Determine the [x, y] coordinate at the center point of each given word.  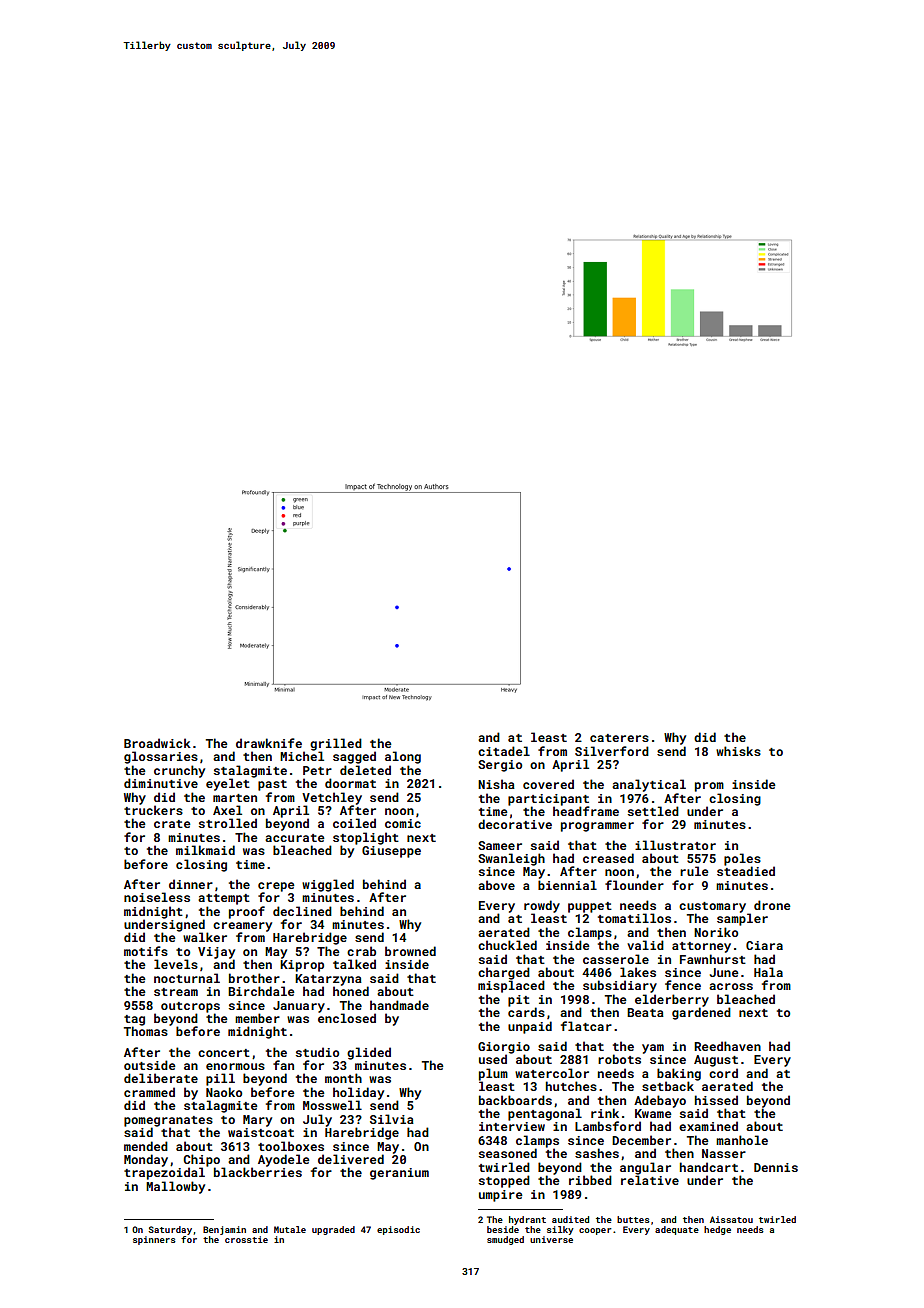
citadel [504, 751]
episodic [398, 1230]
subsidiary [620, 986]
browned [410, 951]
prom [709, 787]
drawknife [269, 743]
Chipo [201, 1160]
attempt [224, 899]
